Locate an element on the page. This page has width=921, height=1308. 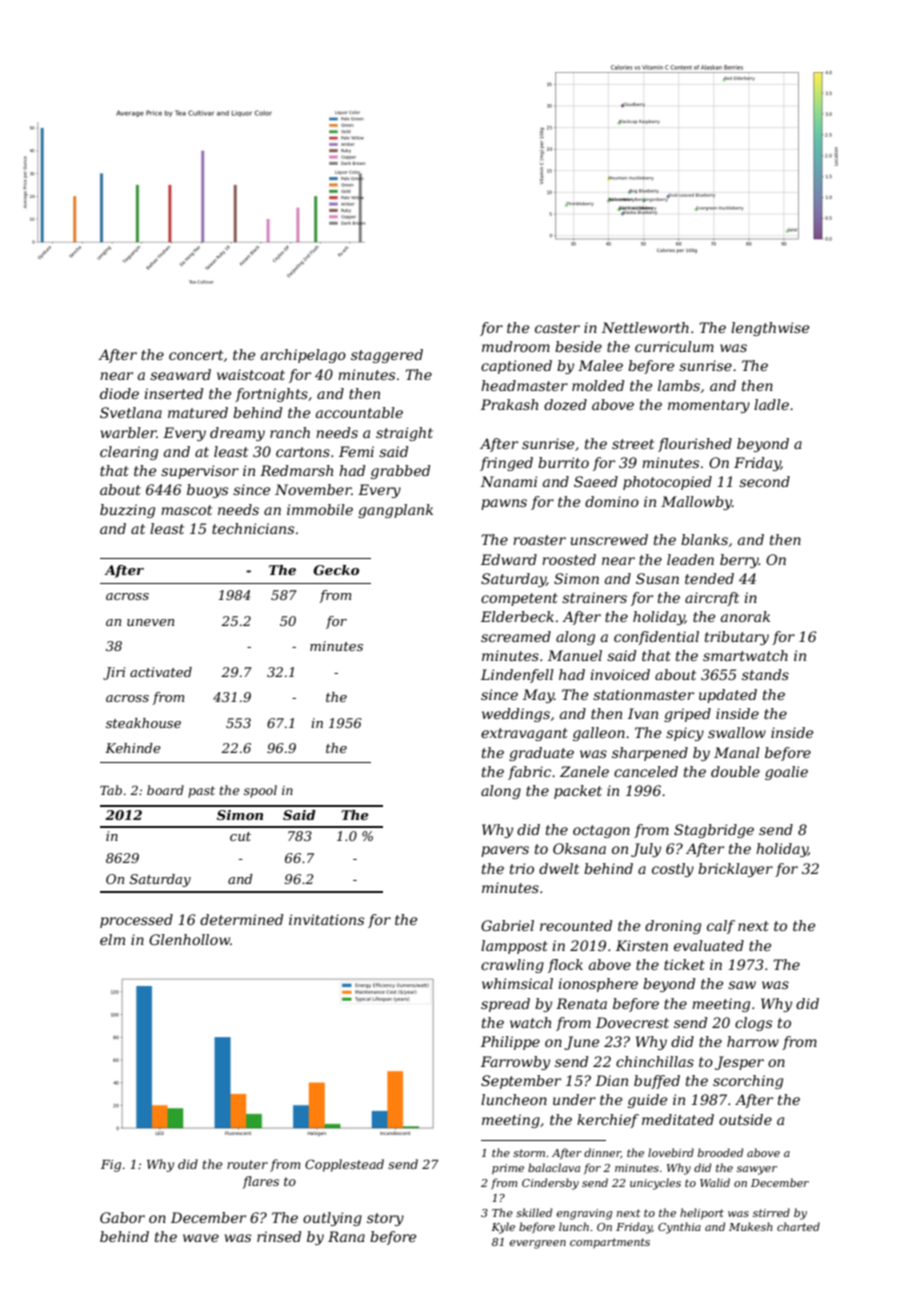
lengthwise is located at coordinates (770, 329).
